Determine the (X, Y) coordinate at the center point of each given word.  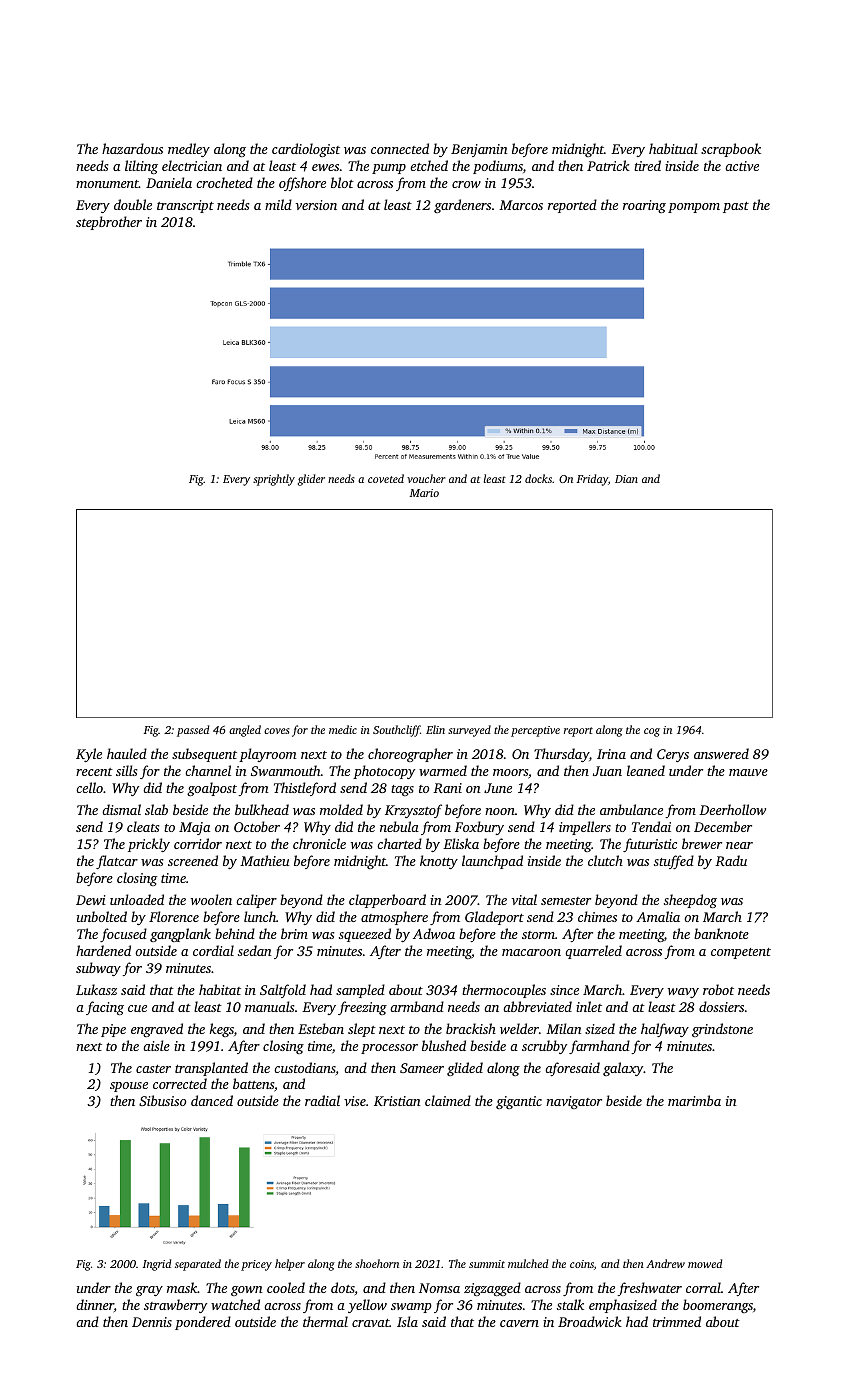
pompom (694, 208)
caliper (256, 901)
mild (278, 204)
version (316, 205)
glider (311, 480)
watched (235, 1304)
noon (500, 811)
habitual (673, 148)
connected (400, 148)
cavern (519, 1323)
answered (721, 753)
